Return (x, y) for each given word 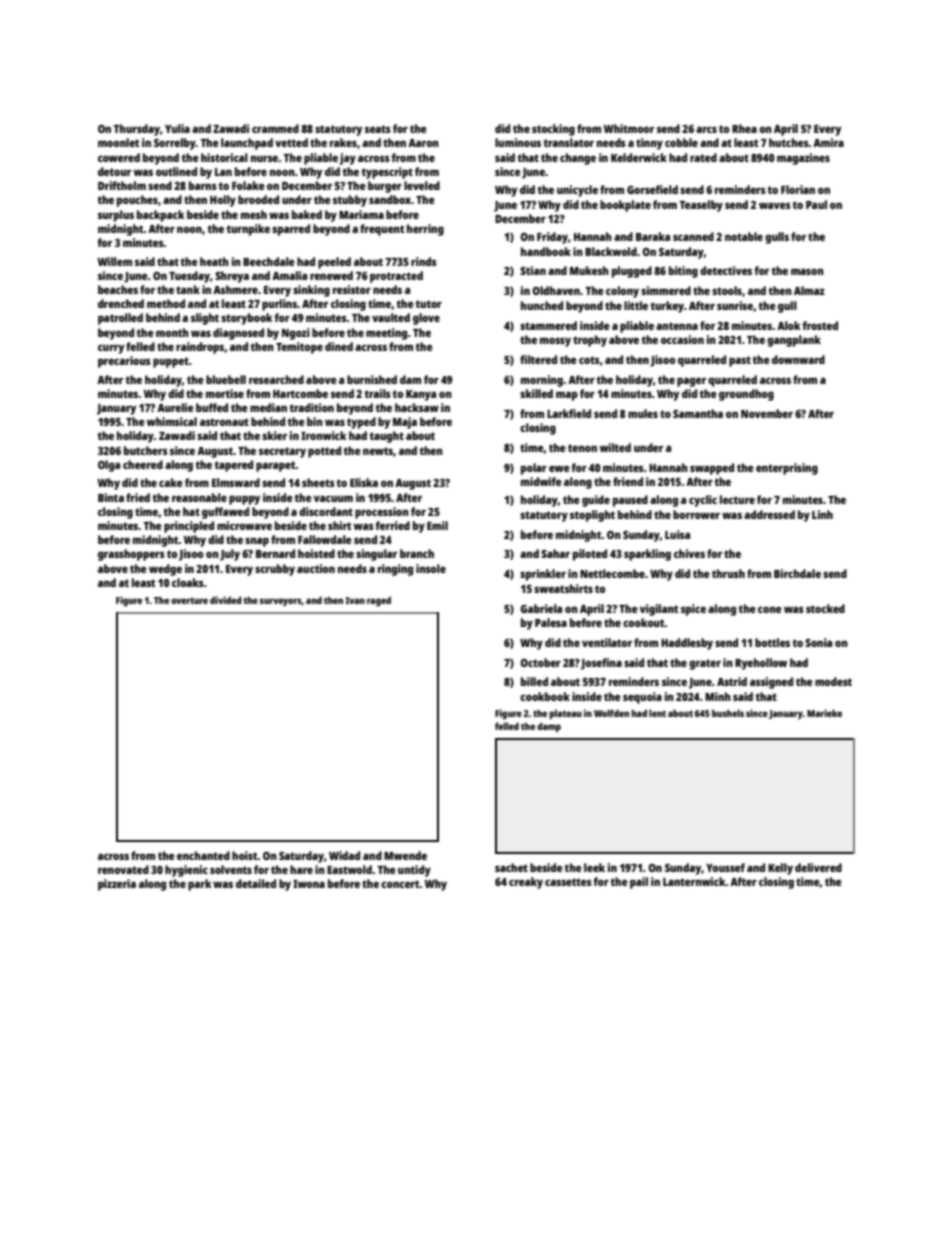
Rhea (744, 128)
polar (534, 469)
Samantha (698, 413)
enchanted (203, 855)
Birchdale (797, 573)
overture (189, 600)
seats (378, 129)
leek (594, 867)
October (540, 662)
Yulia (177, 128)
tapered (234, 466)
